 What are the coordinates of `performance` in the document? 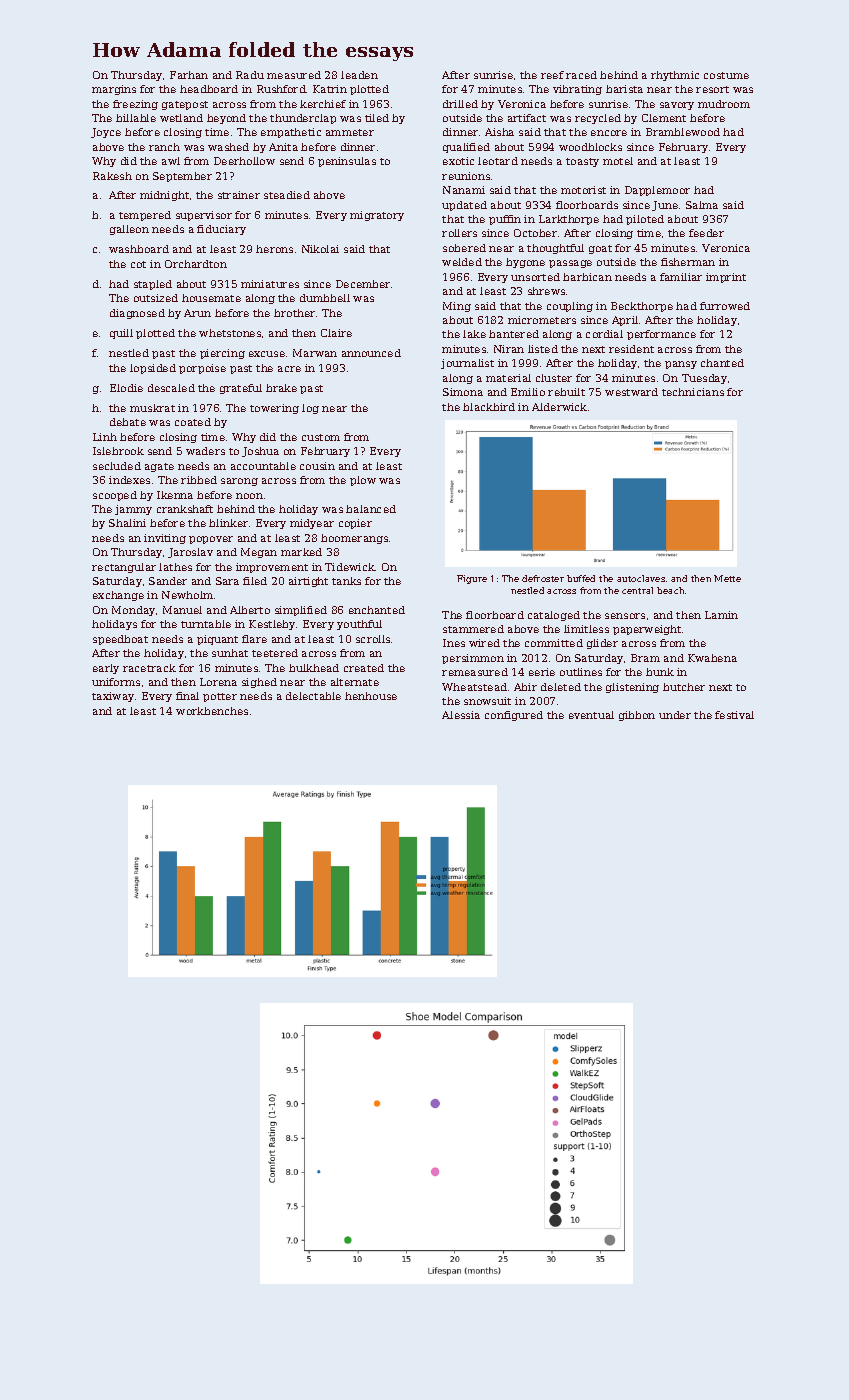 It's located at (661, 335).
